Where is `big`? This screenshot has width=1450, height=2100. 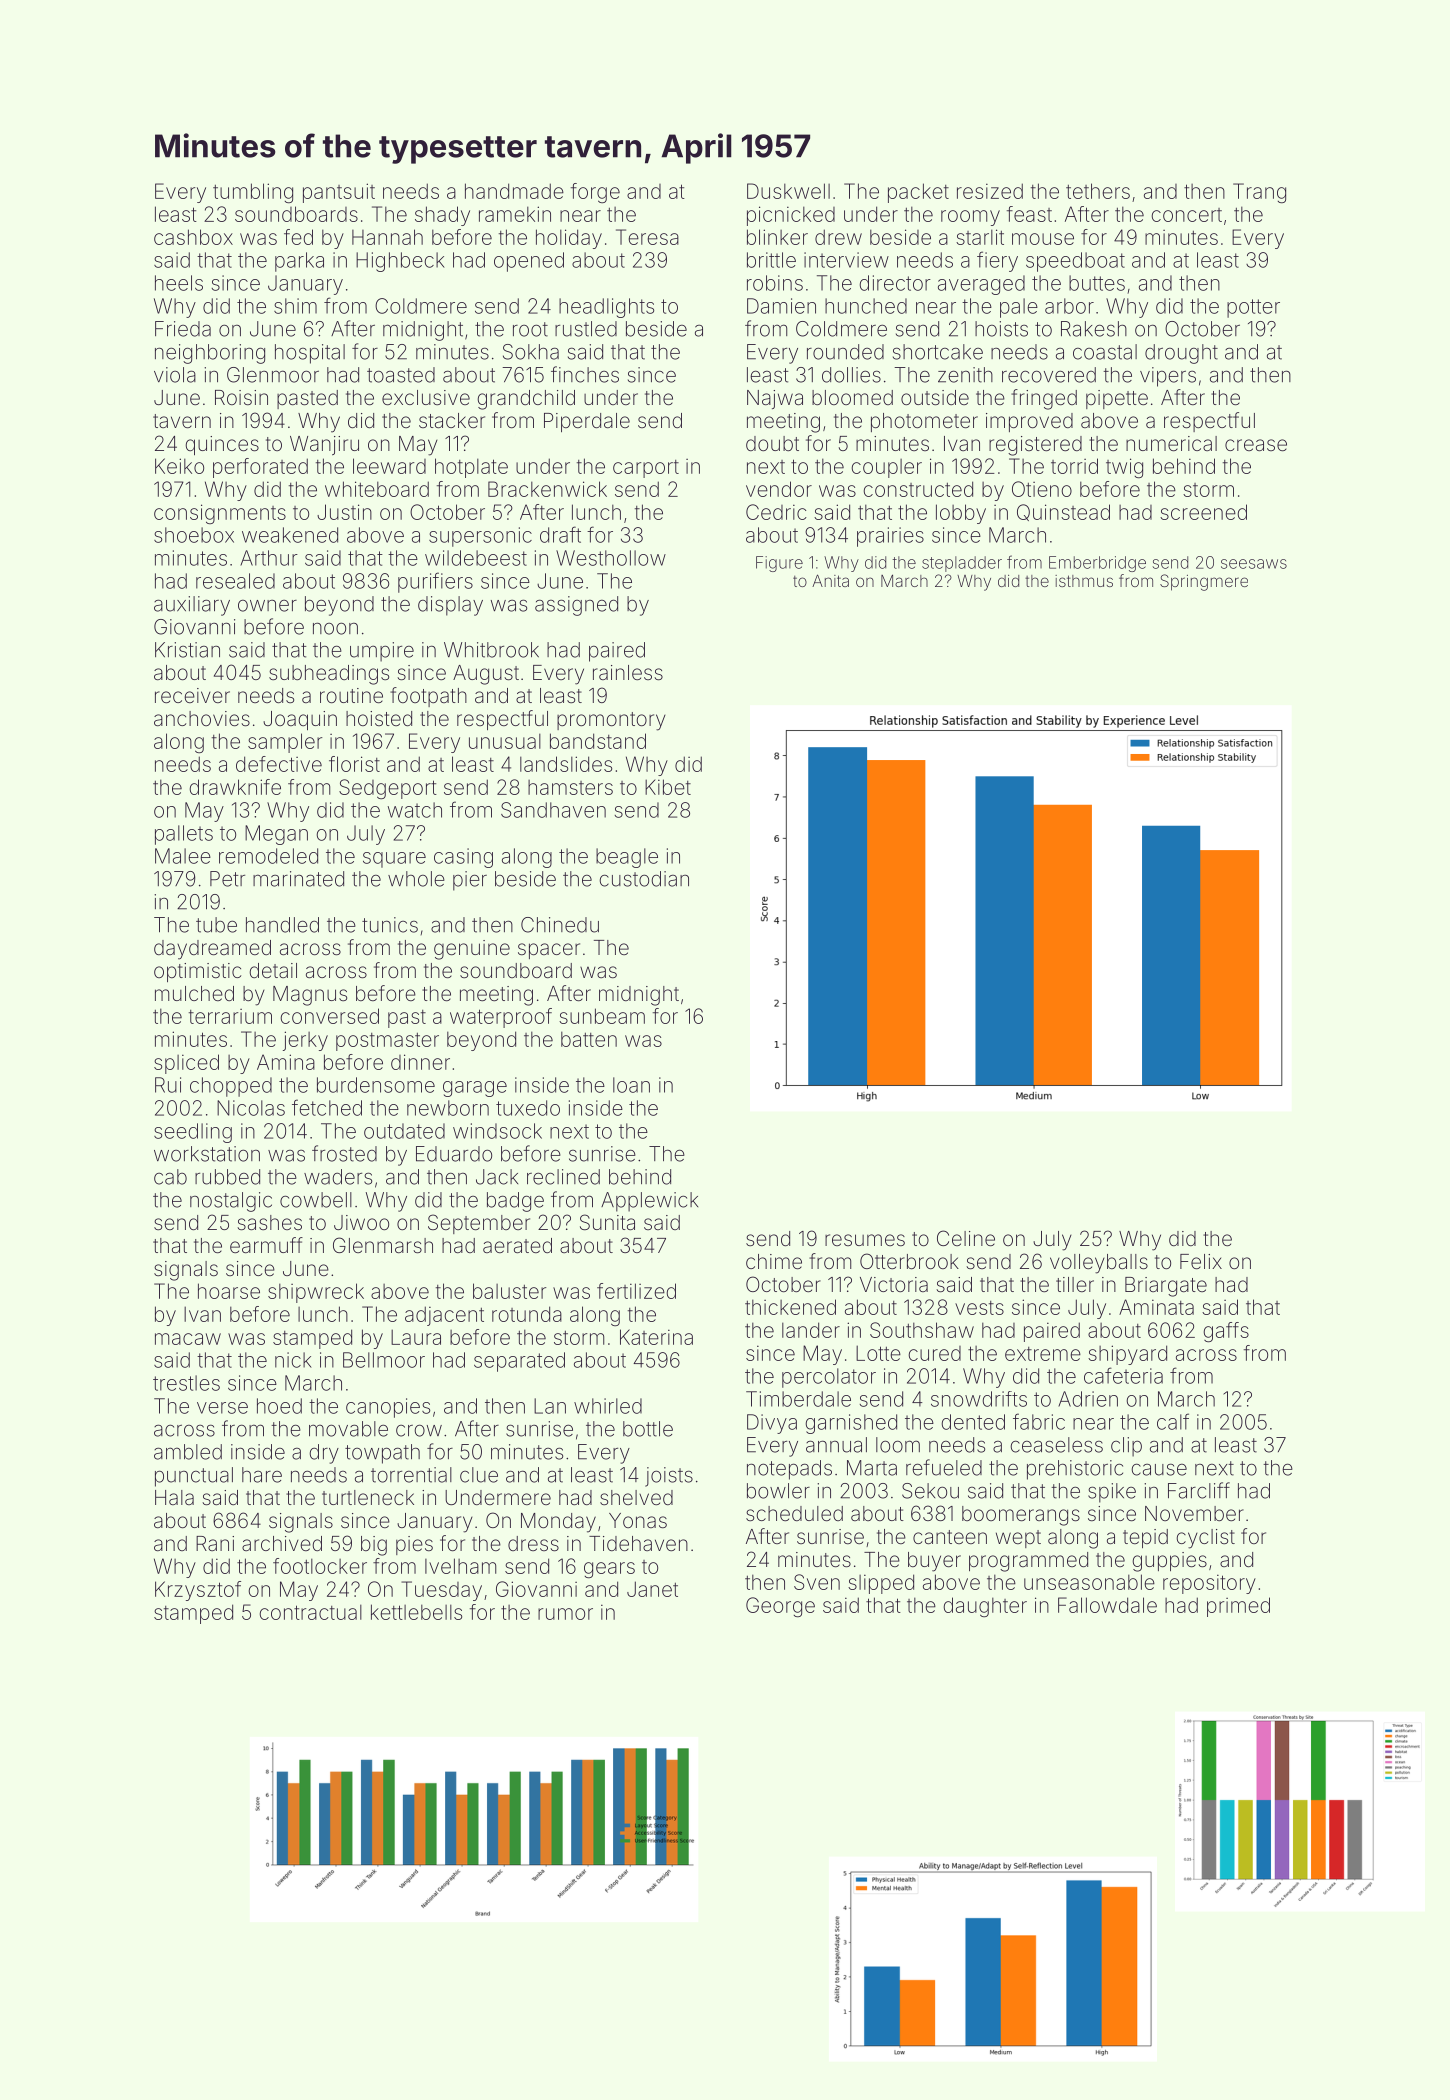 big is located at coordinates (374, 1546).
